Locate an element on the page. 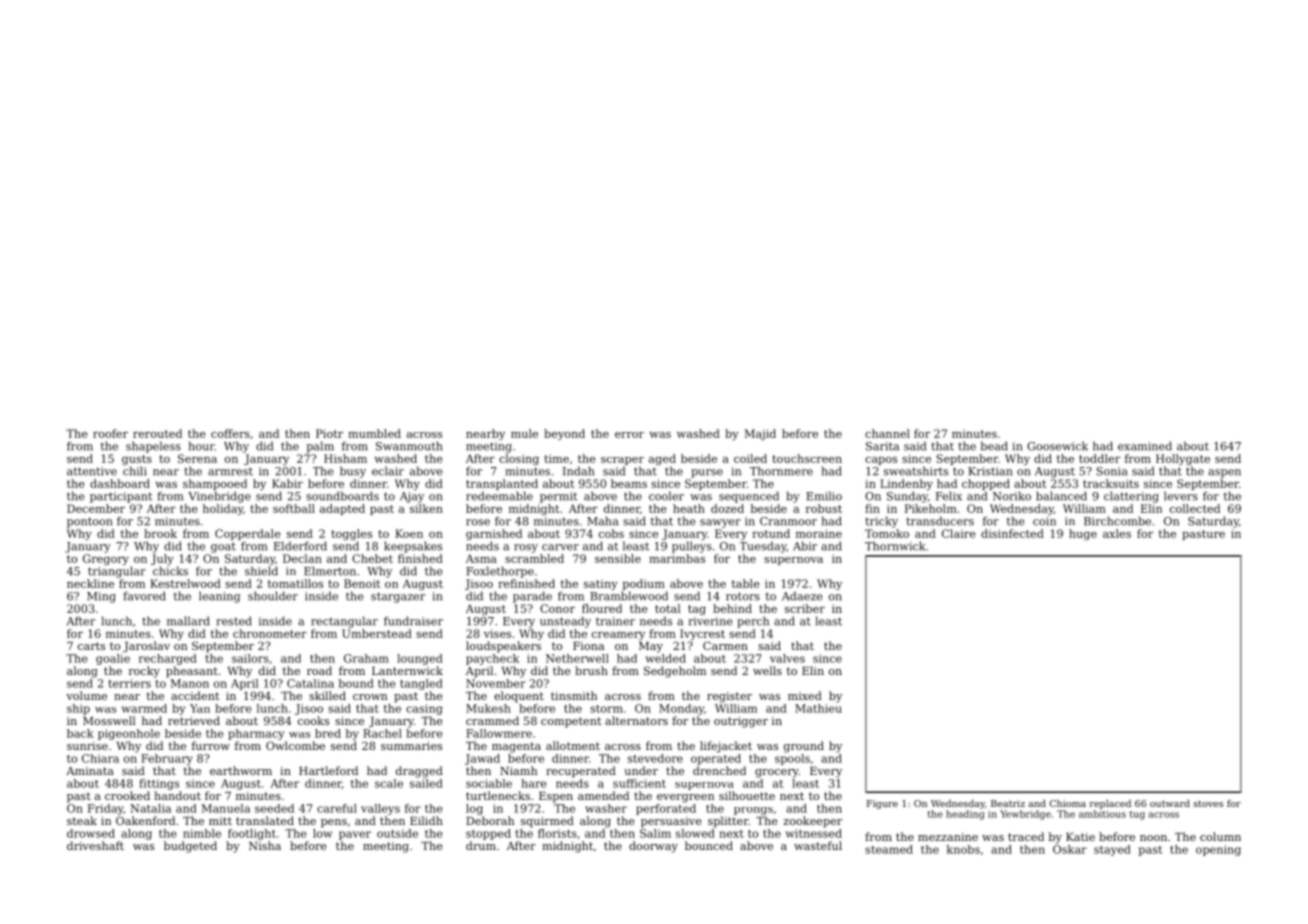  scriber is located at coordinates (805, 608).
